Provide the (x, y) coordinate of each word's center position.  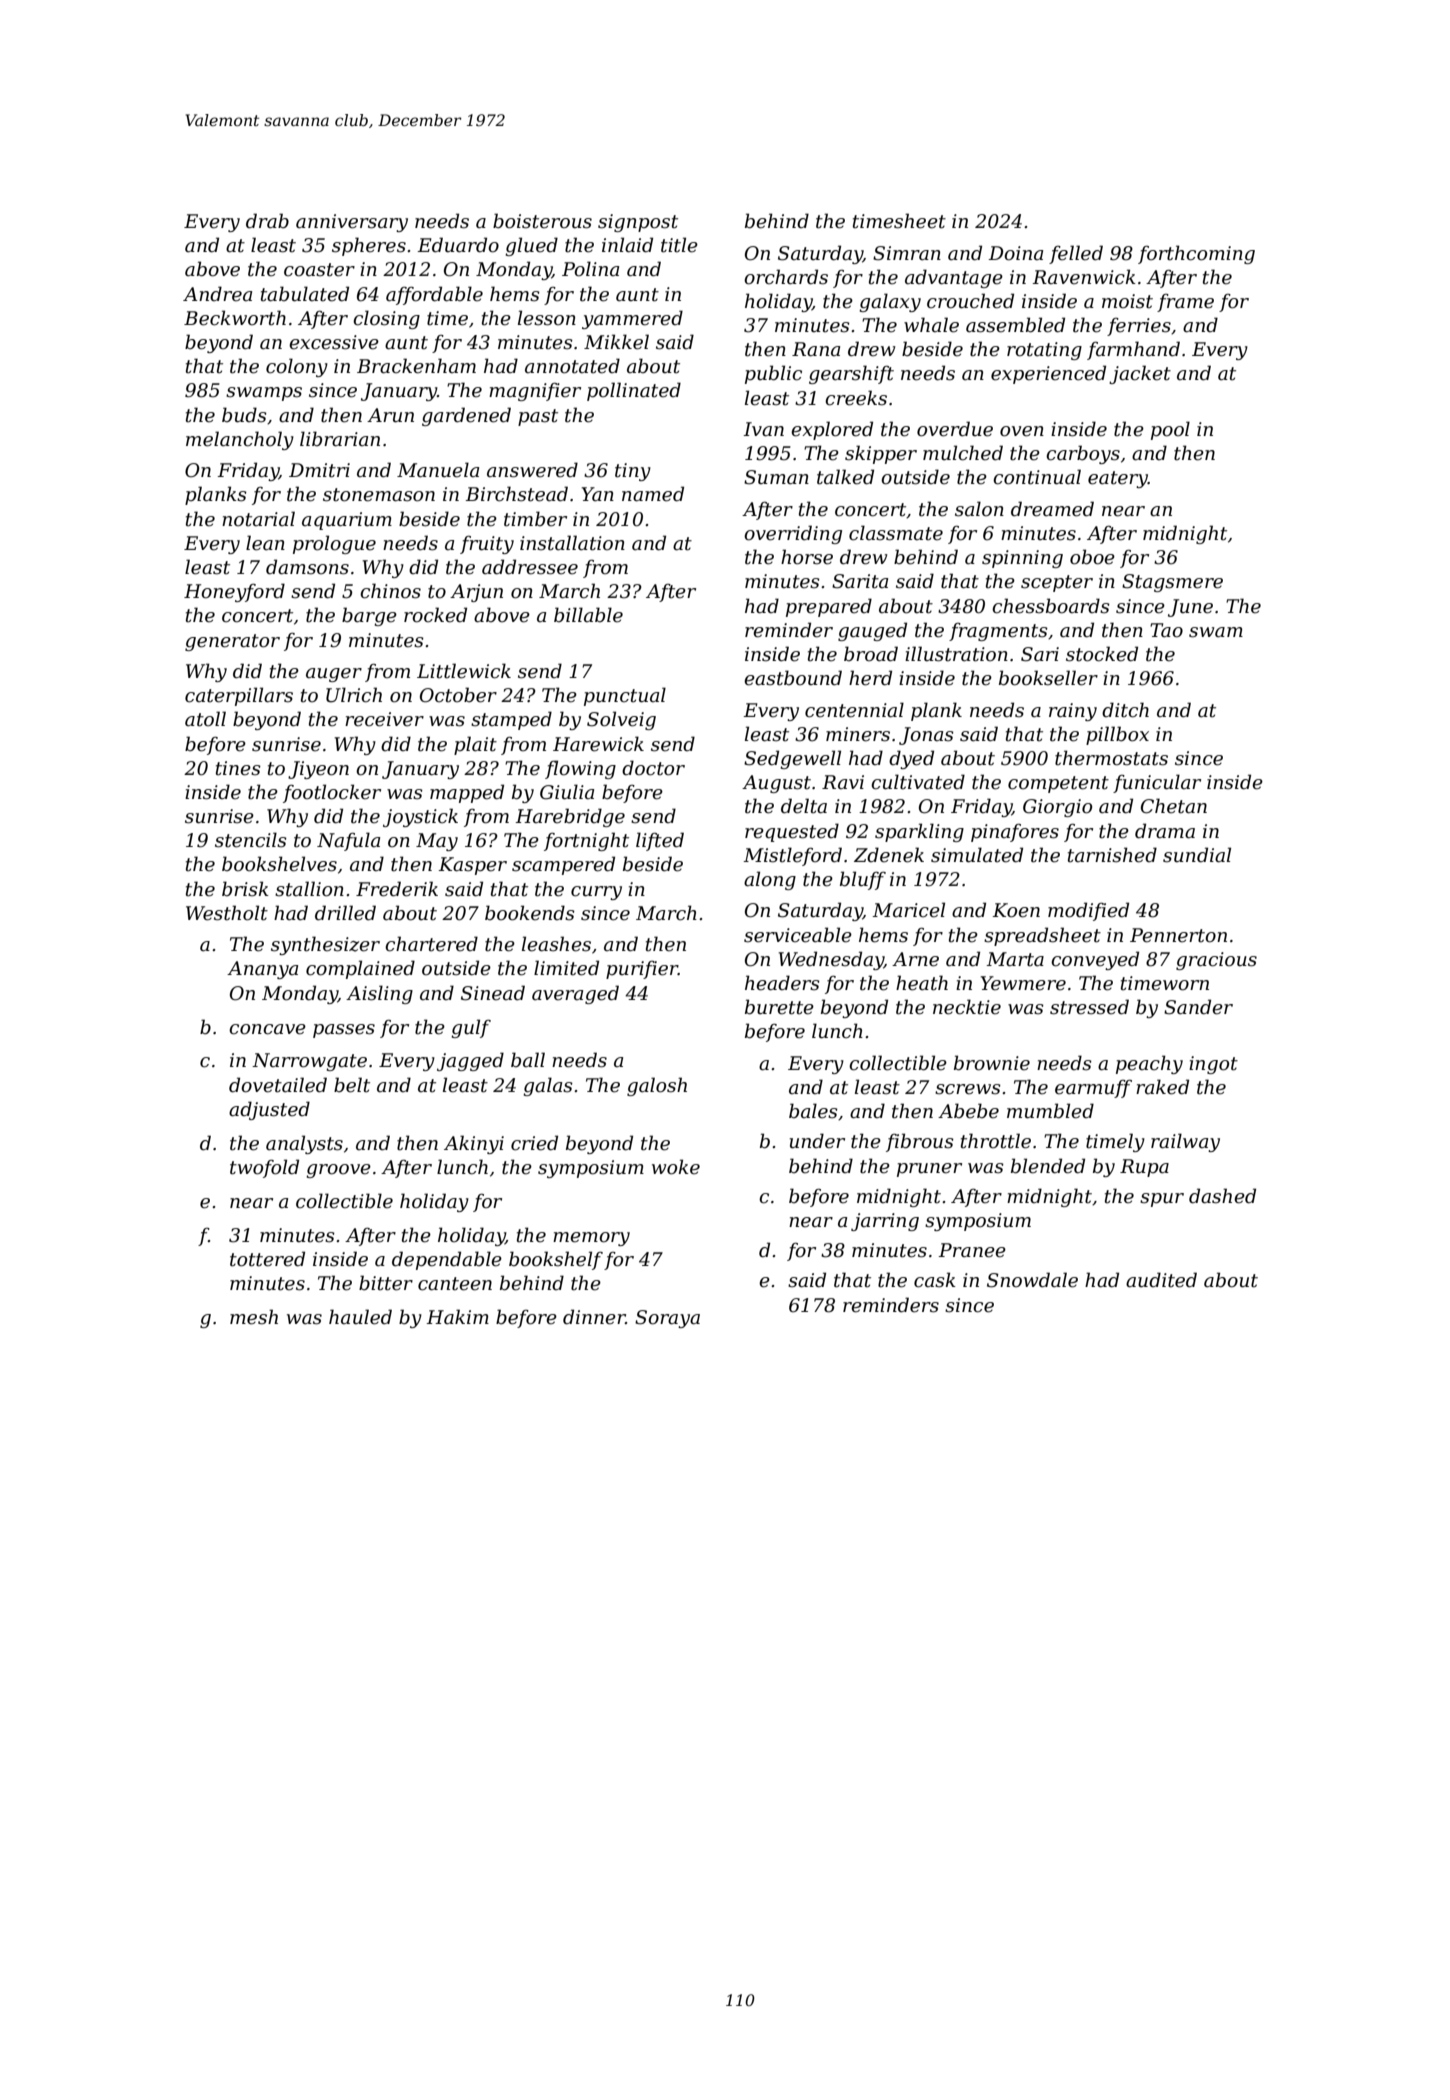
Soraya (667, 1319)
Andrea (217, 294)
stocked (1102, 654)
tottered (267, 1259)
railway (1185, 1142)
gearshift (851, 374)
